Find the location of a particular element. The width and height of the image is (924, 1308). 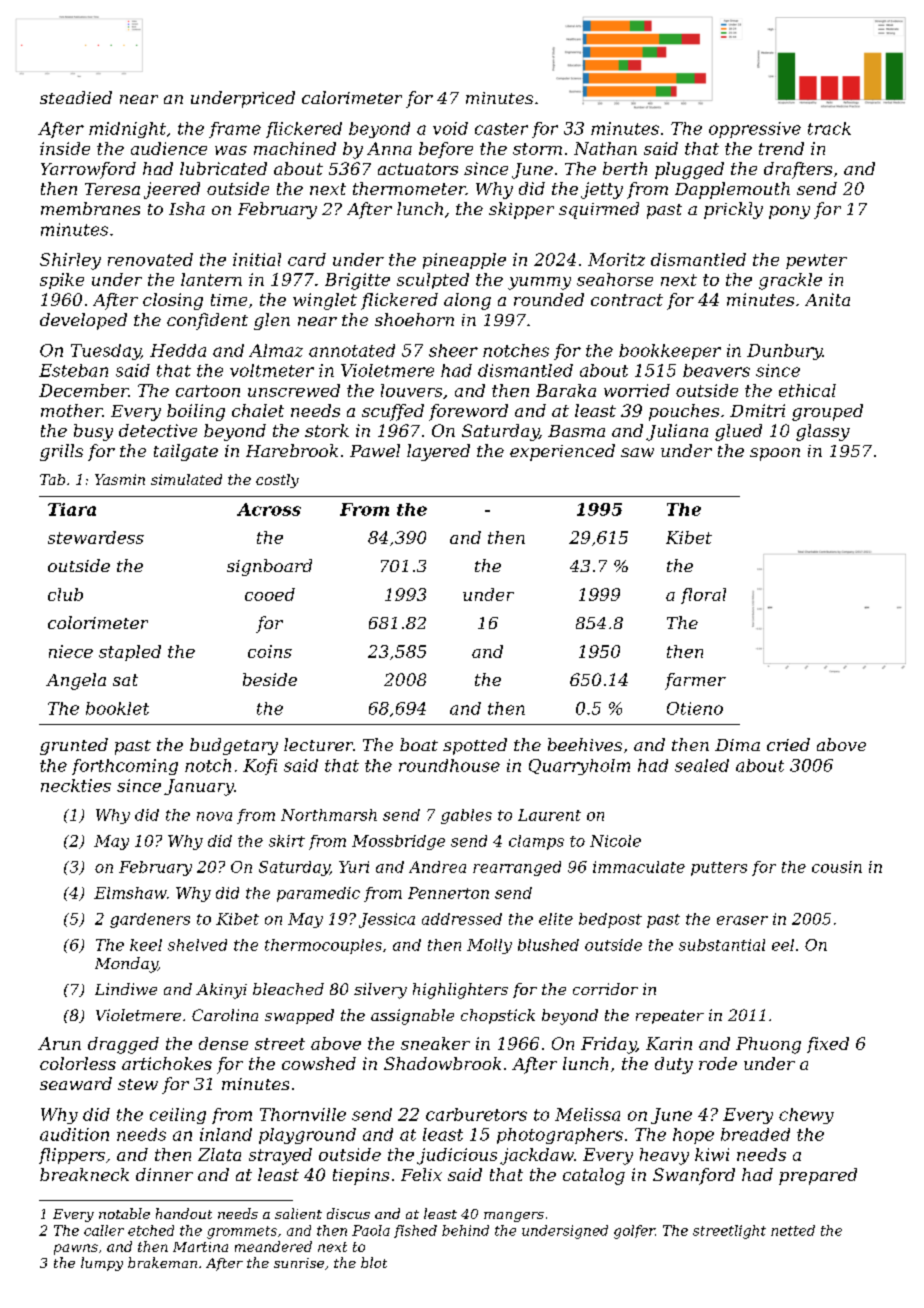

grunted is located at coordinates (74, 746).
